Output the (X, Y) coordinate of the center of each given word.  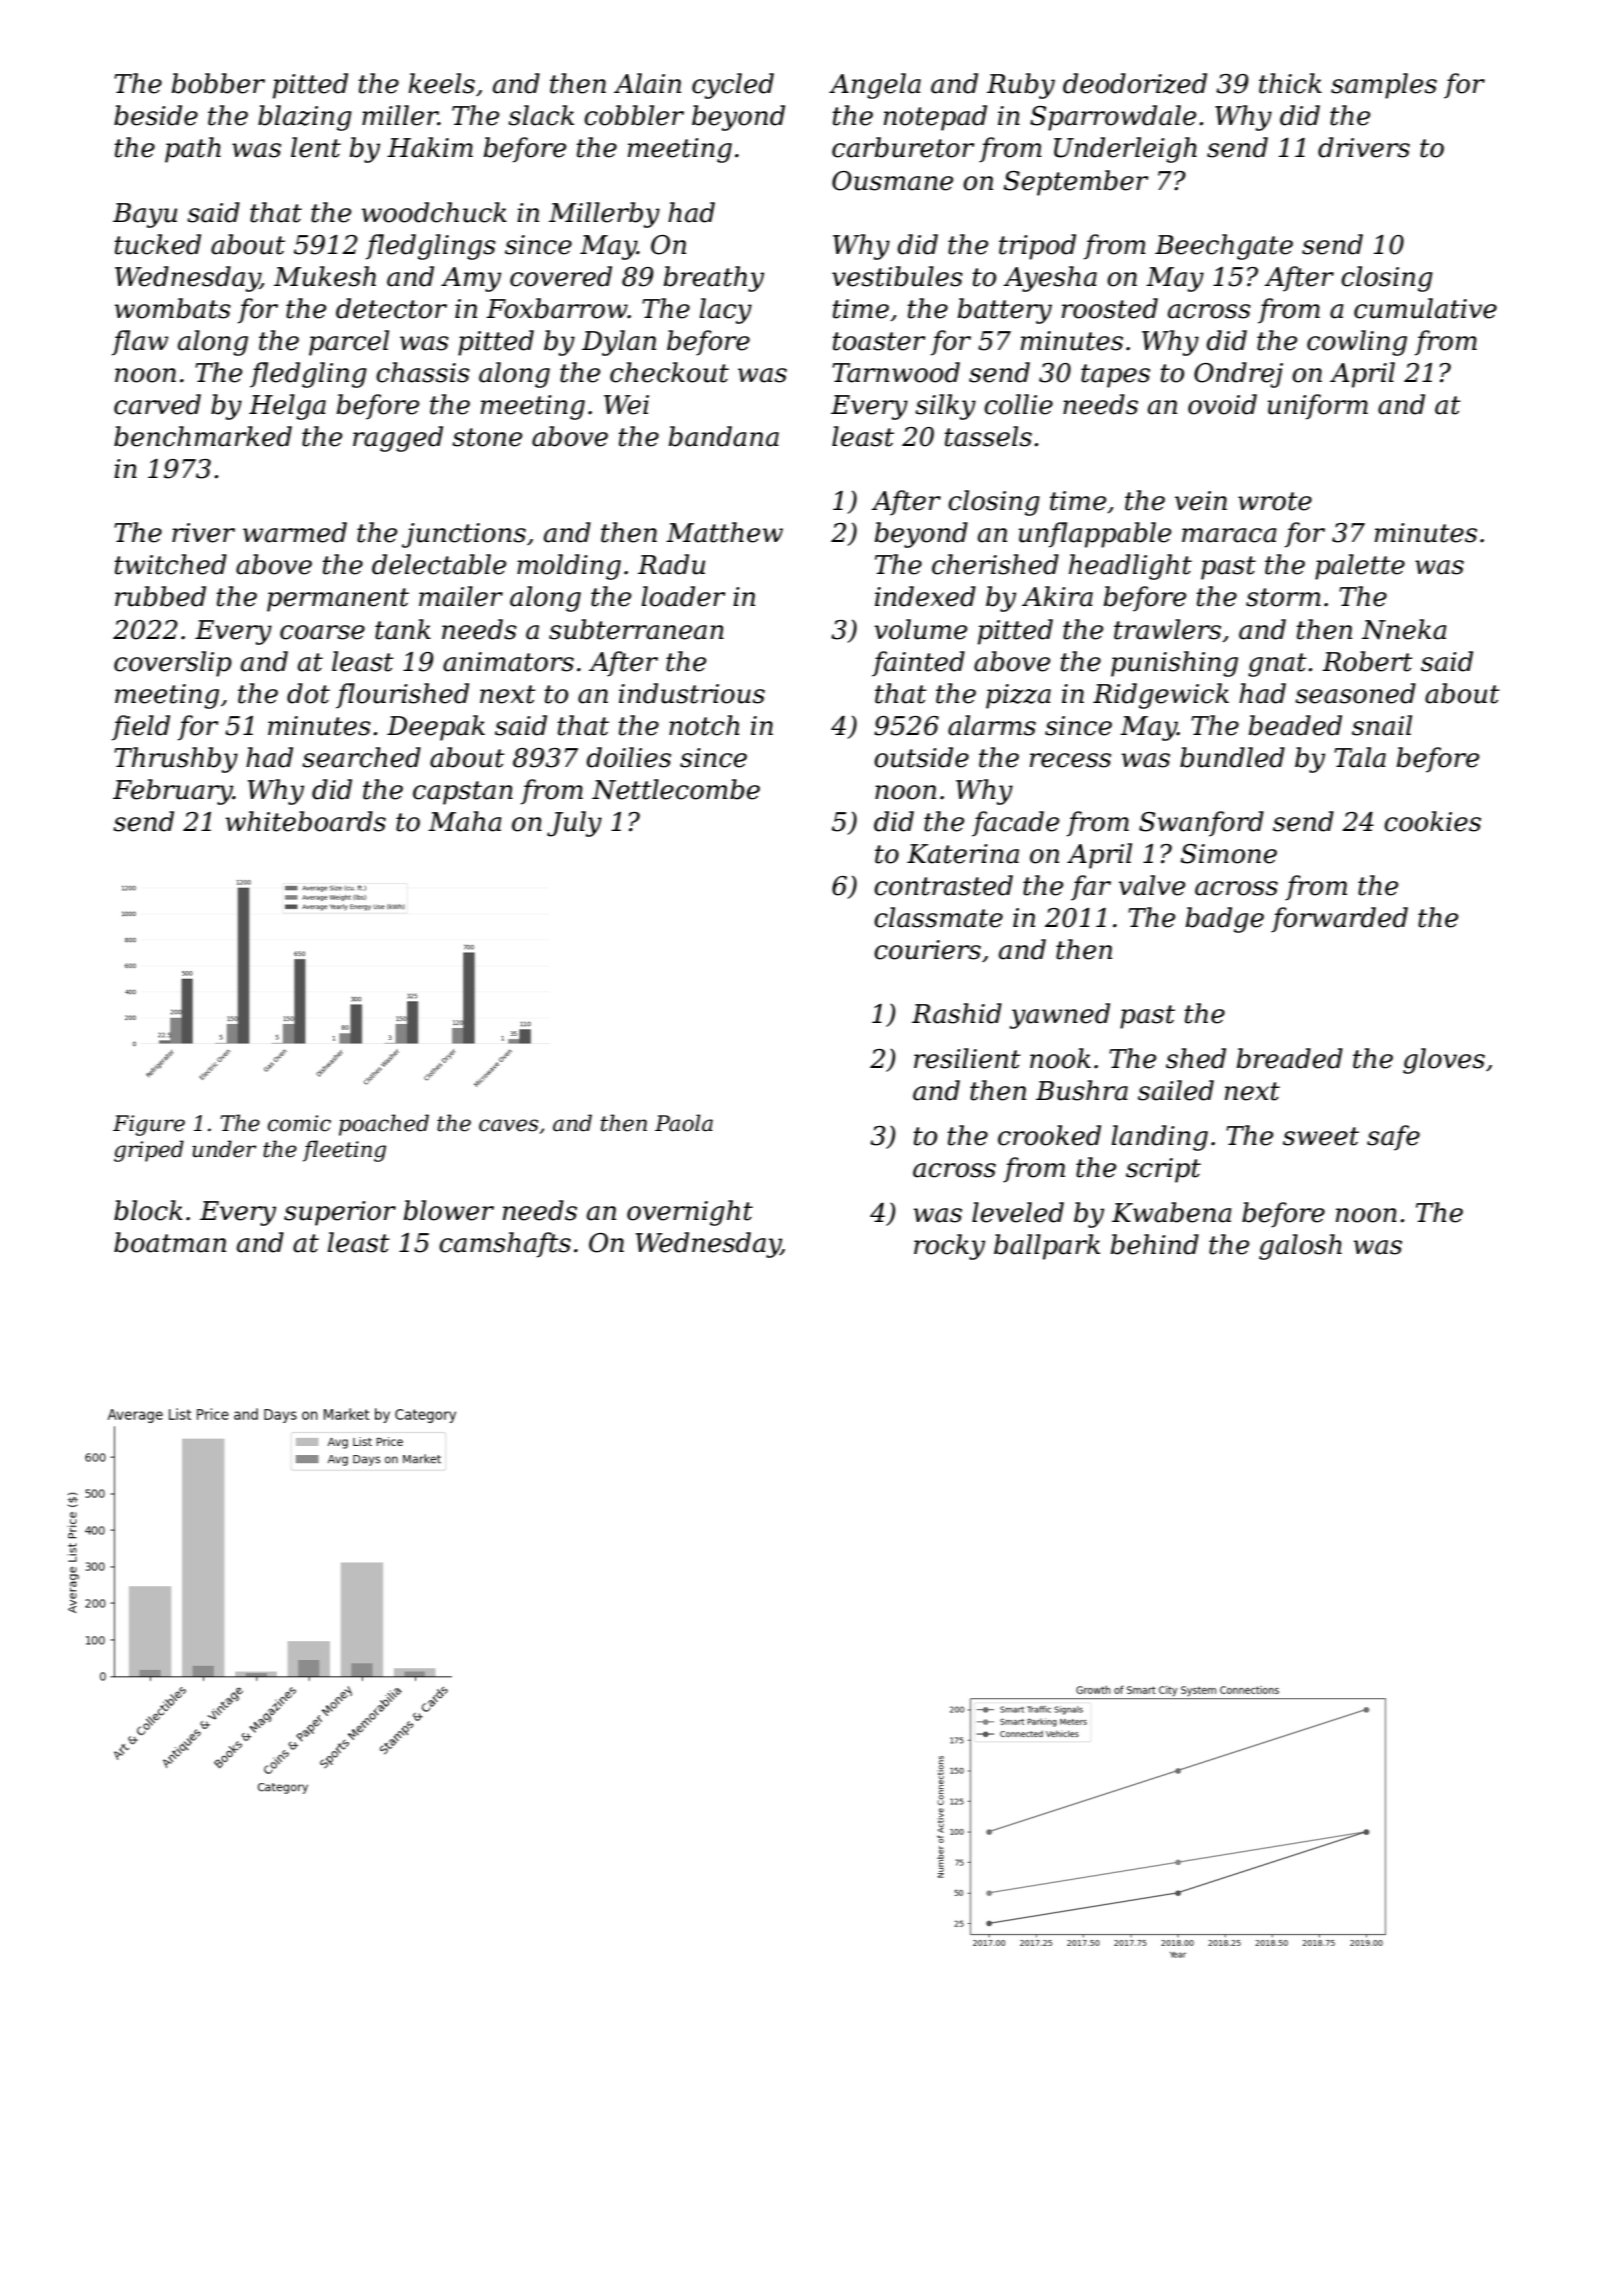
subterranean (636, 629)
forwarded (1339, 920)
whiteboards (306, 821)
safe (1393, 1138)
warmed (295, 532)
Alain (647, 83)
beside (156, 115)
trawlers (1167, 629)
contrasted (943, 885)
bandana (724, 436)
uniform (1318, 407)
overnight (690, 1213)
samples (1384, 86)
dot (308, 693)
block (148, 1210)
